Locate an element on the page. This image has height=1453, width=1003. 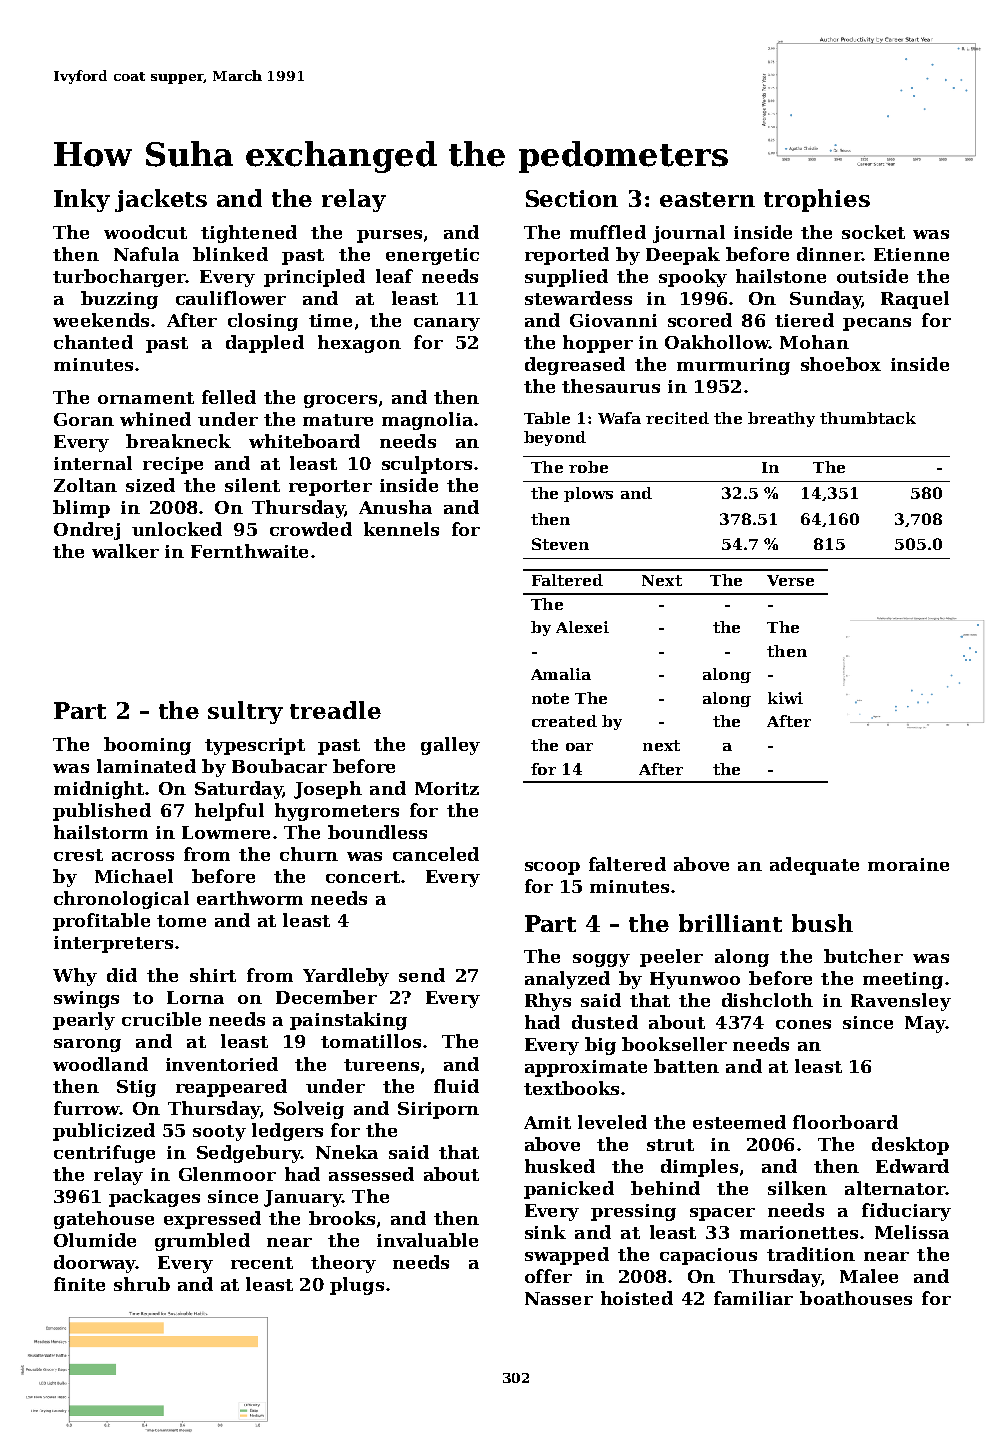
buzzing is located at coordinates (119, 300).
